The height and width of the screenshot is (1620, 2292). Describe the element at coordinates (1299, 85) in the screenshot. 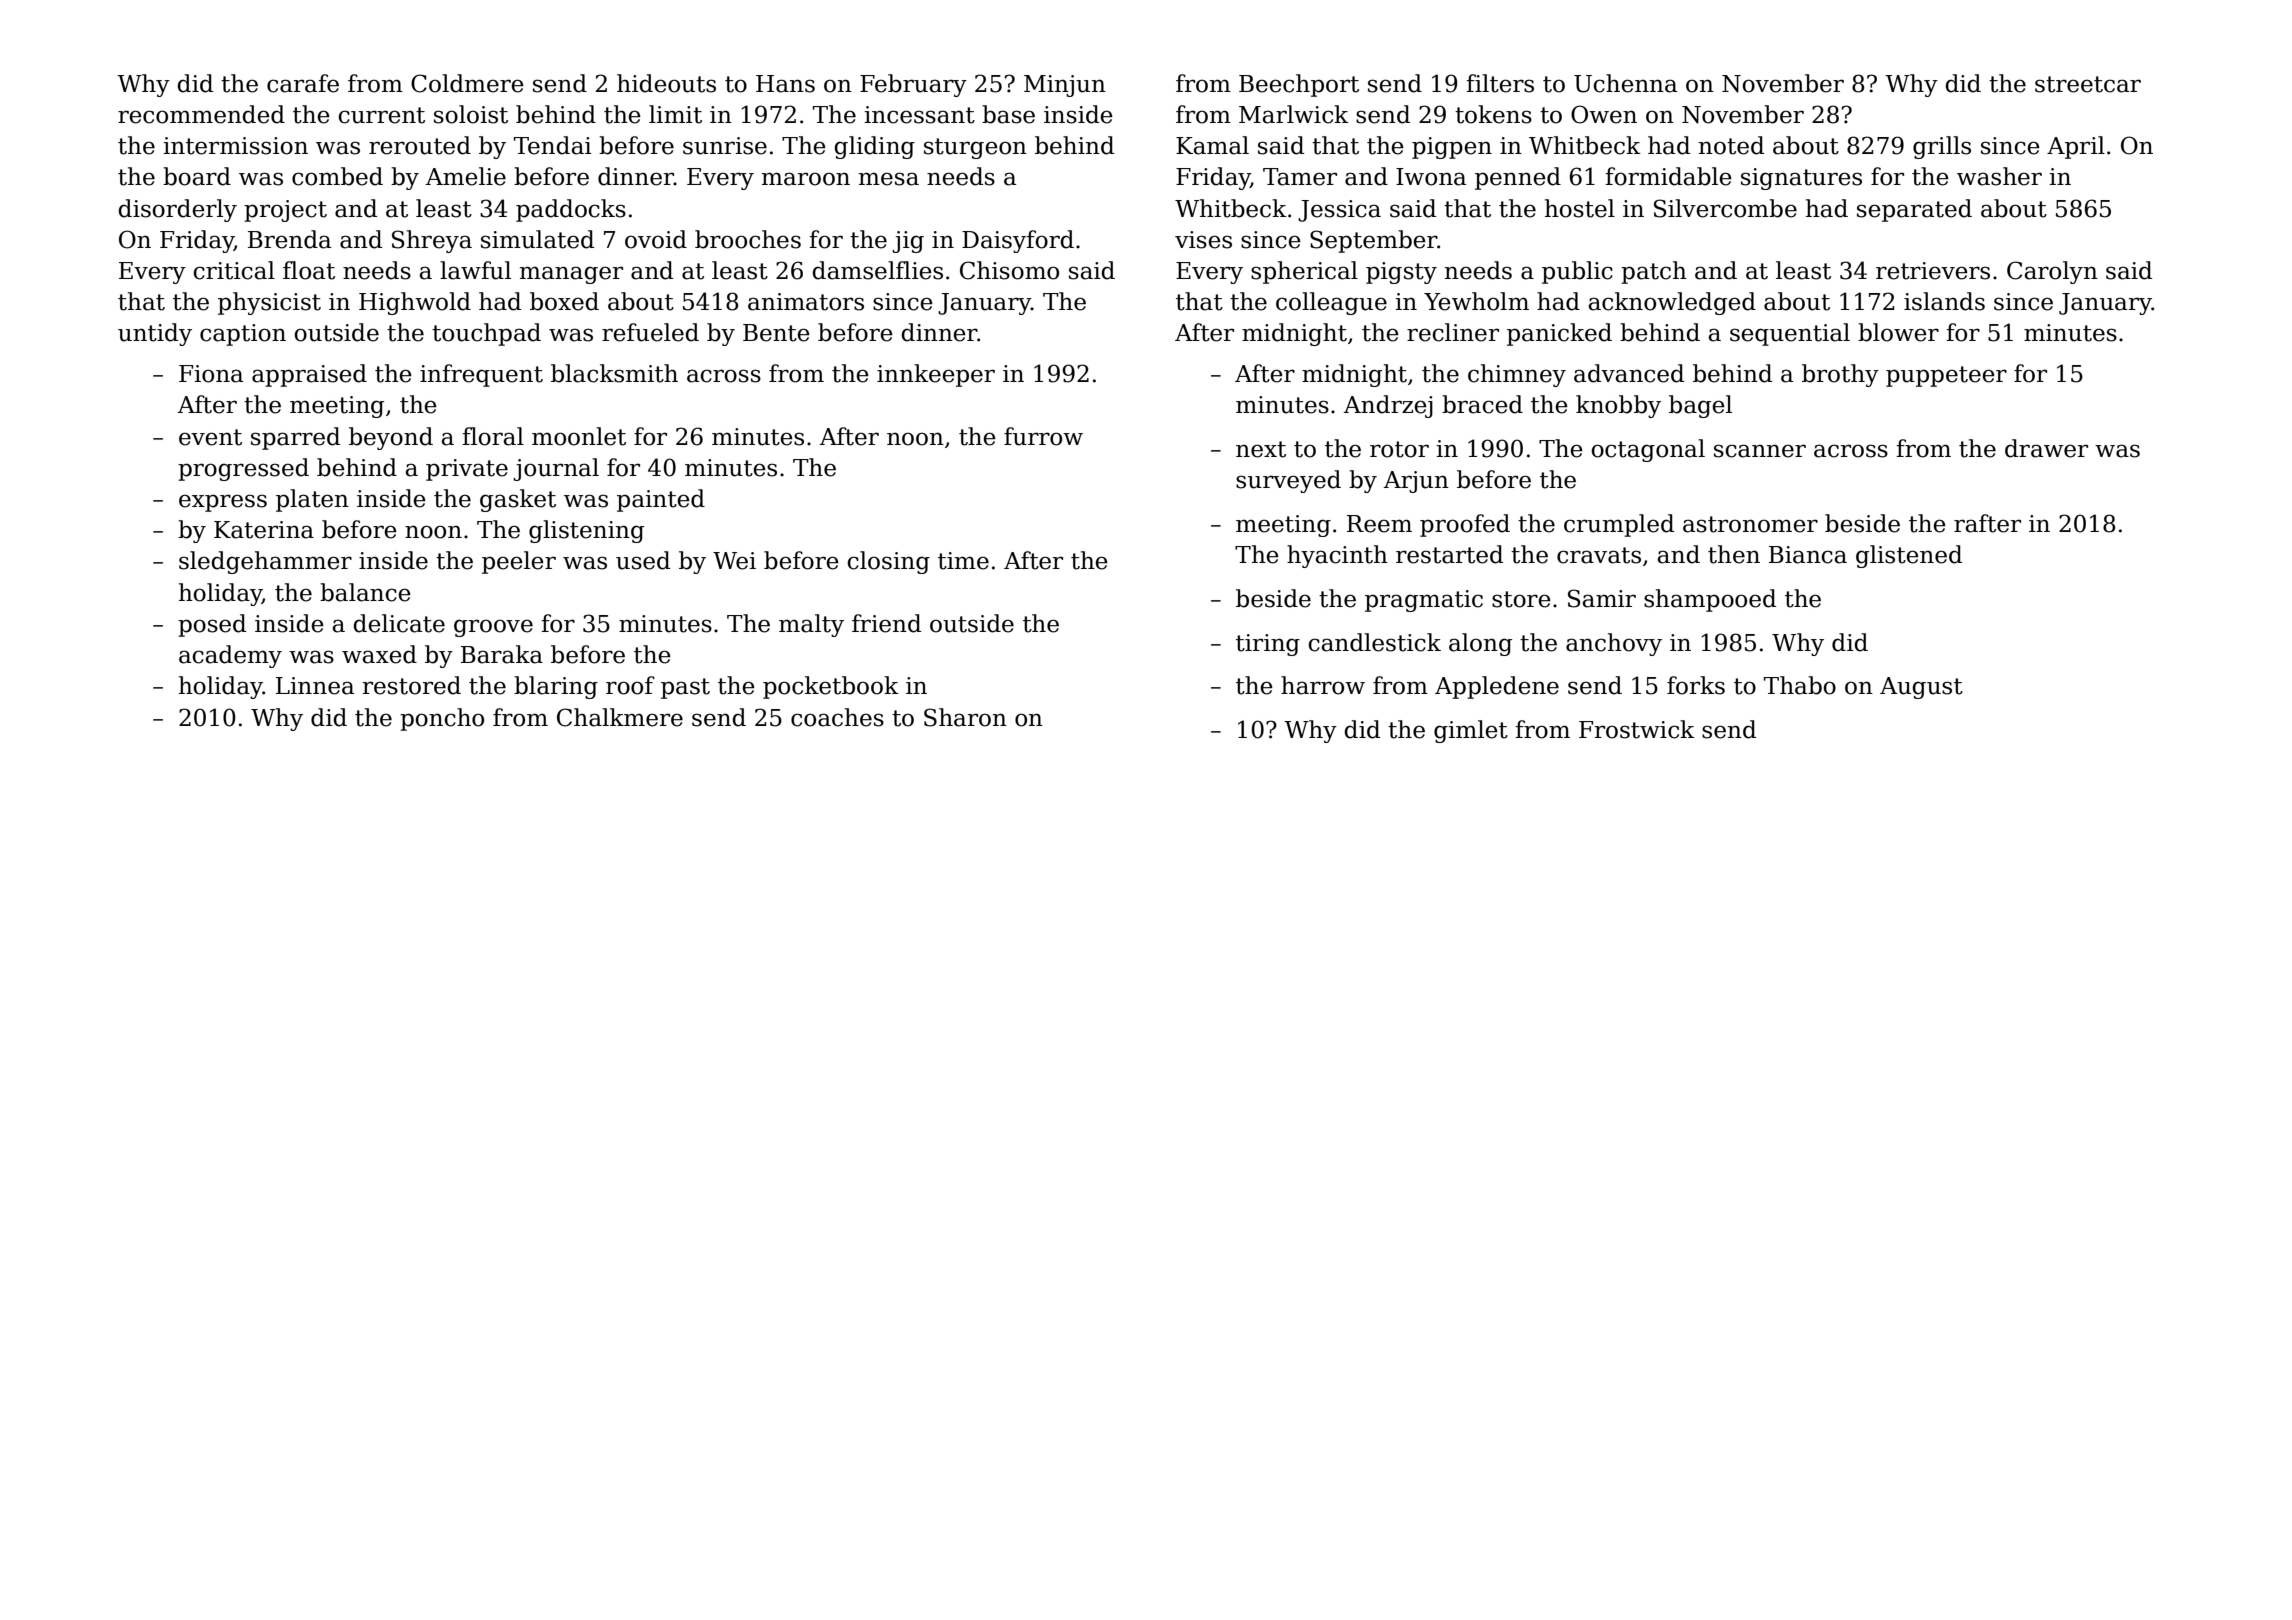

I see `Beechport` at that location.
